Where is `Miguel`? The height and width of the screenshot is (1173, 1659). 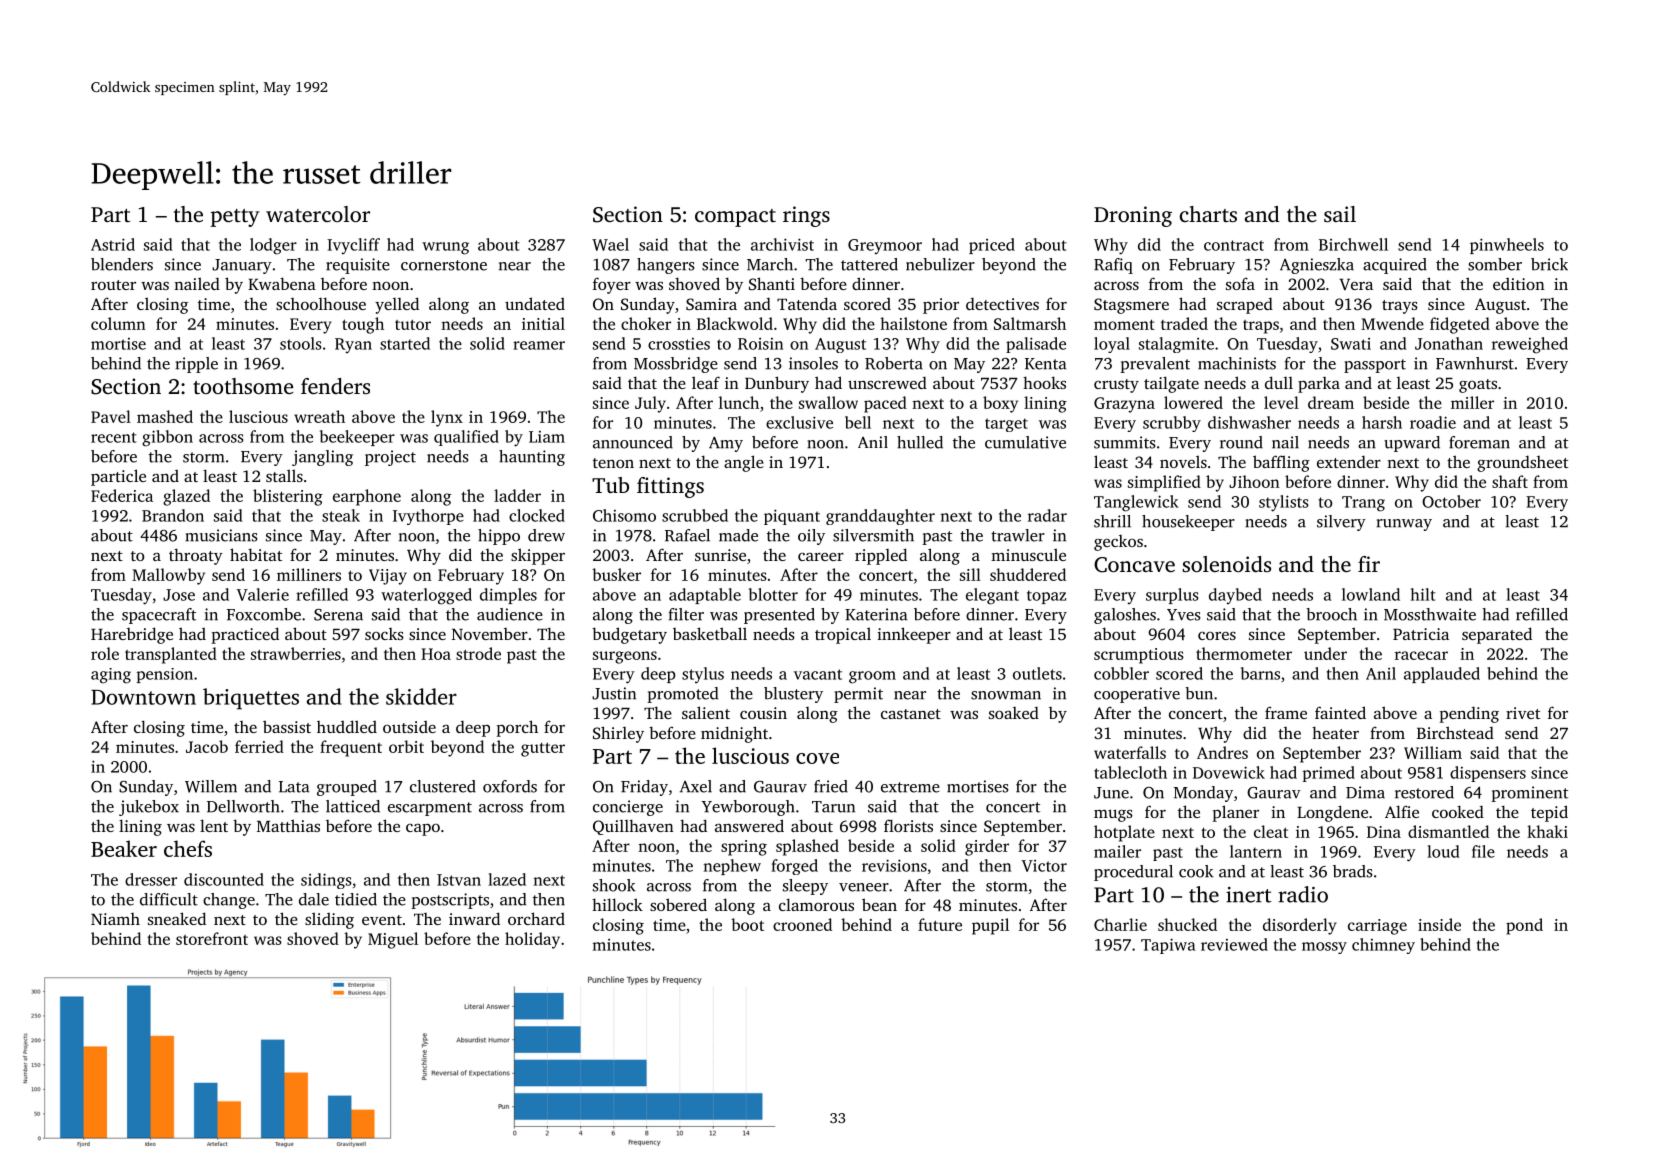 Miguel is located at coordinates (393, 940).
